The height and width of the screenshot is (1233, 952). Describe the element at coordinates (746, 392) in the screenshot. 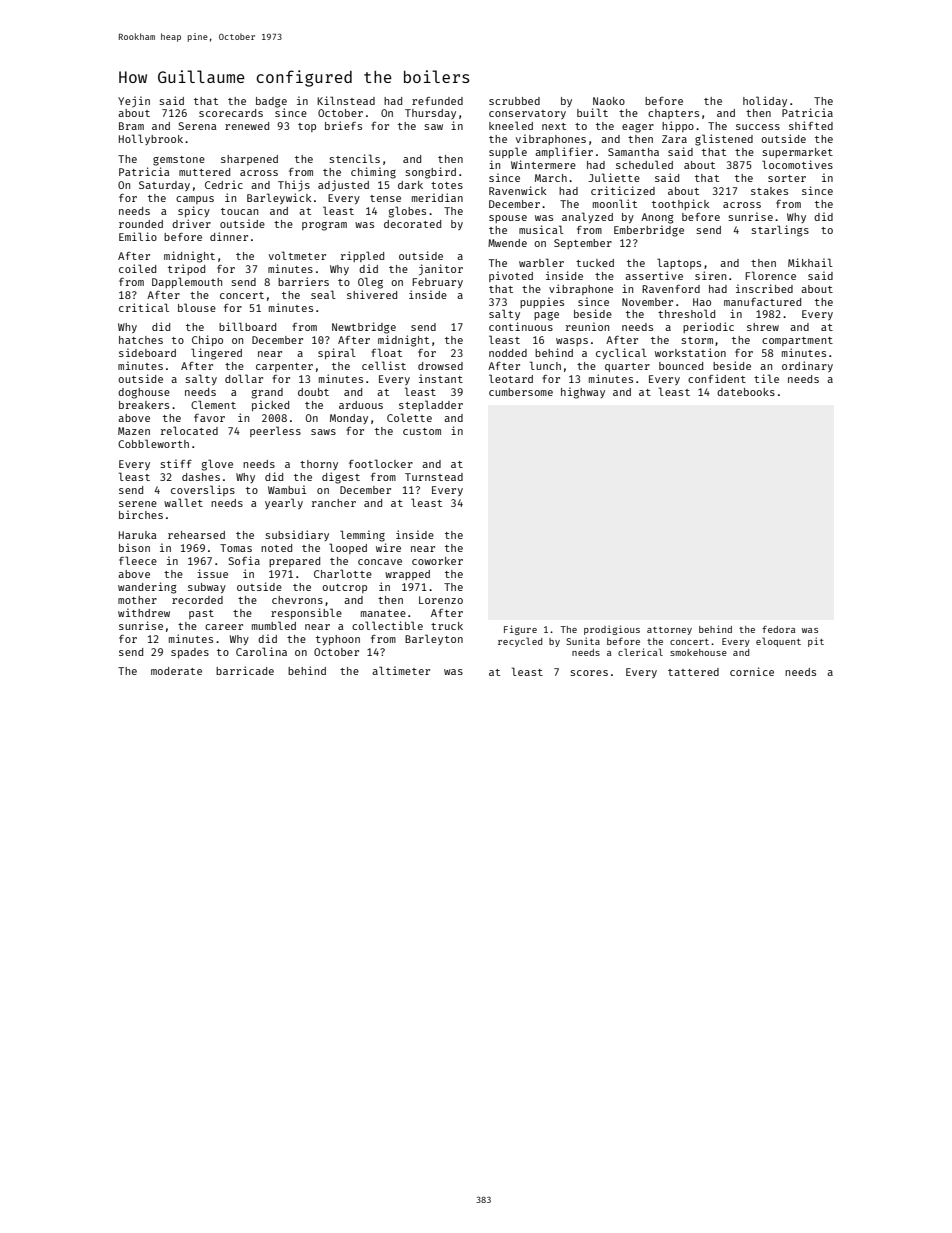

I see `datebooks` at that location.
